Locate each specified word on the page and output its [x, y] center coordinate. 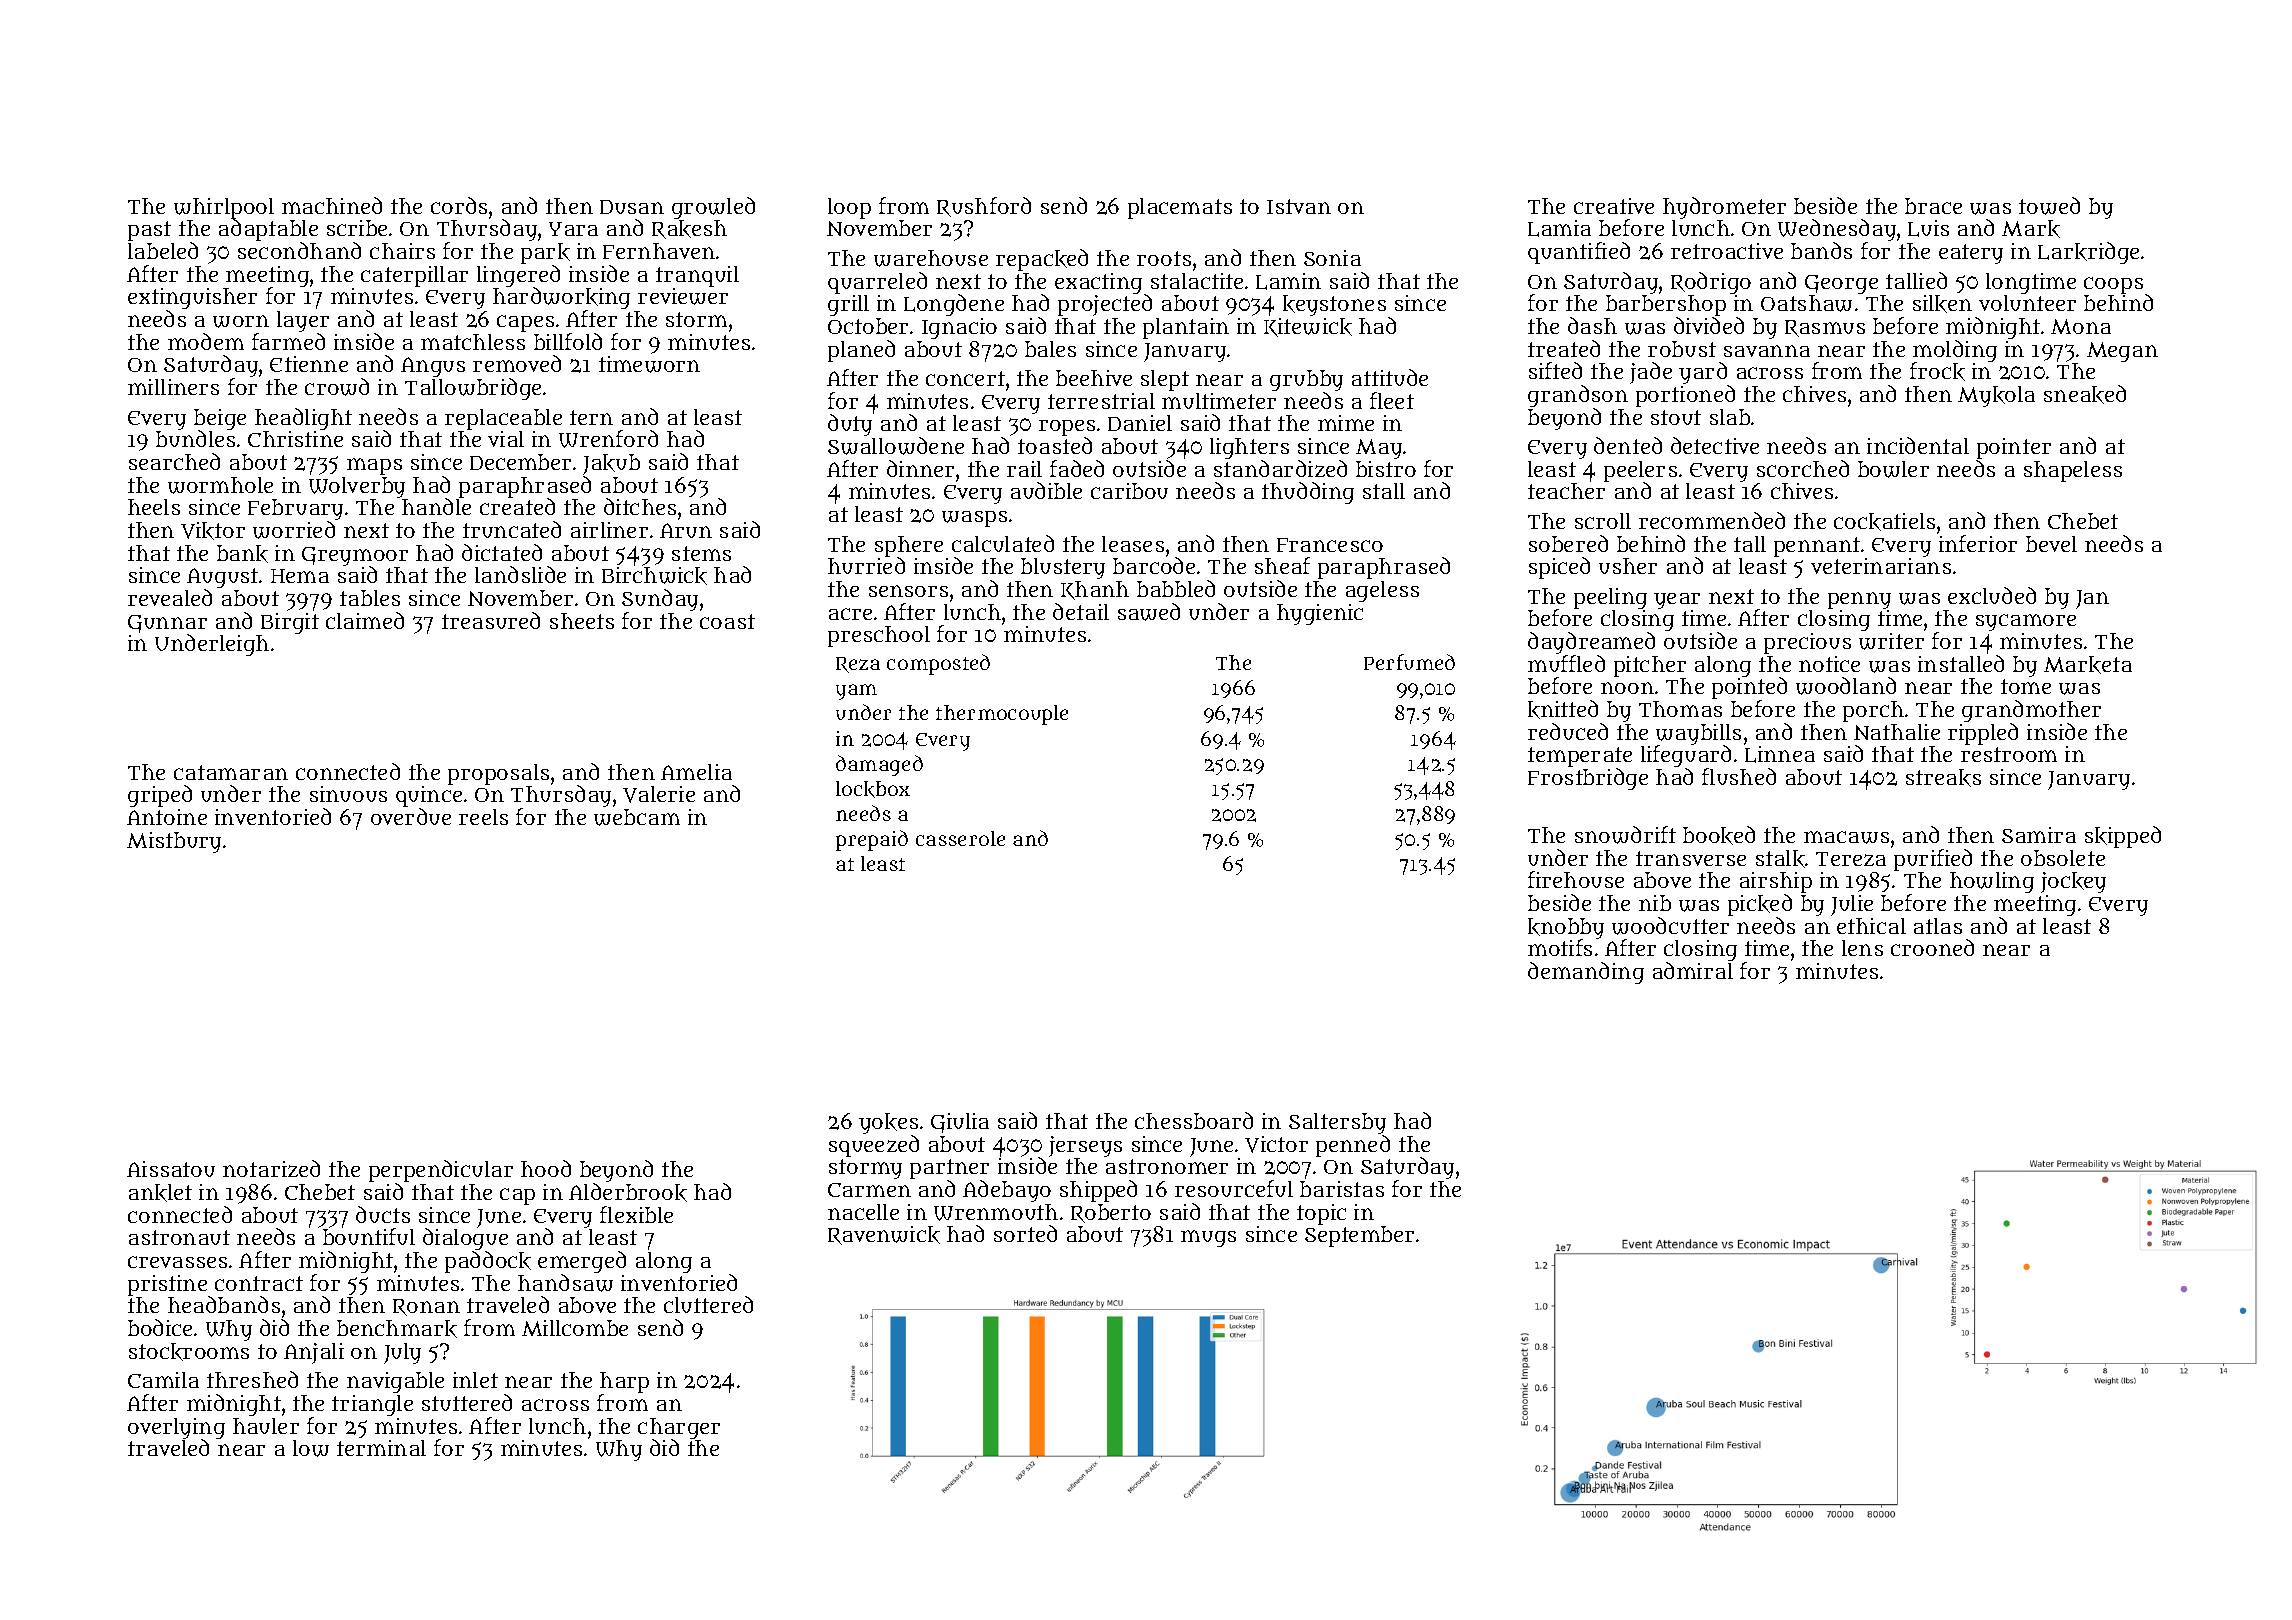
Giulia [960, 1123]
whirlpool [224, 209]
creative [1614, 206]
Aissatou [171, 1169]
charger [679, 1429]
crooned [1932, 947]
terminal [381, 1448]
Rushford [984, 207]
